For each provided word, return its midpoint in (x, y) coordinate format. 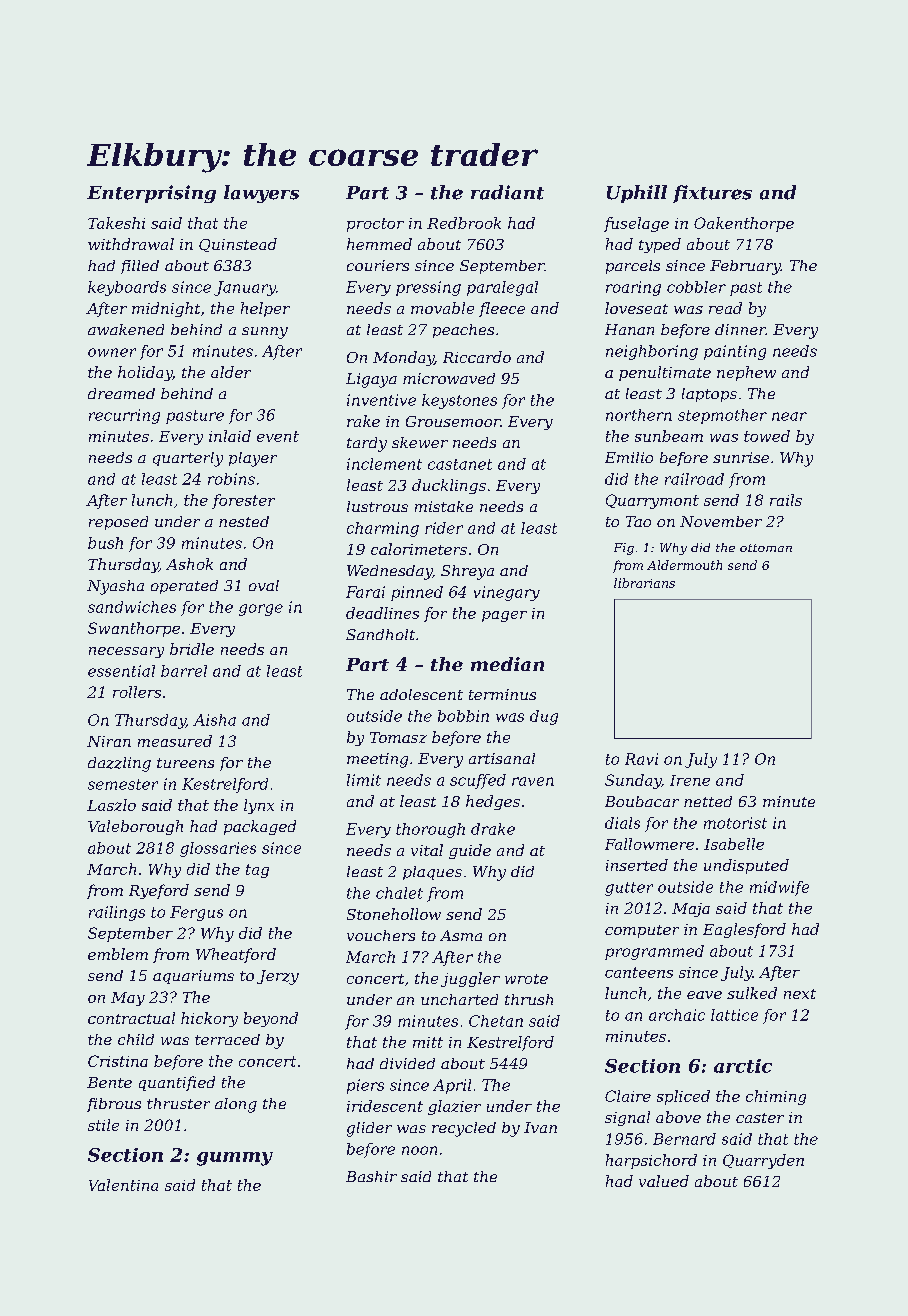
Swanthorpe (134, 629)
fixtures (712, 194)
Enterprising (151, 194)
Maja (691, 910)
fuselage (636, 224)
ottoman (766, 548)
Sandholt (380, 634)
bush (105, 543)
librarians (644, 583)
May (128, 999)
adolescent (421, 694)
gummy (235, 1159)
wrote (526, 979)
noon (419, 1150)
